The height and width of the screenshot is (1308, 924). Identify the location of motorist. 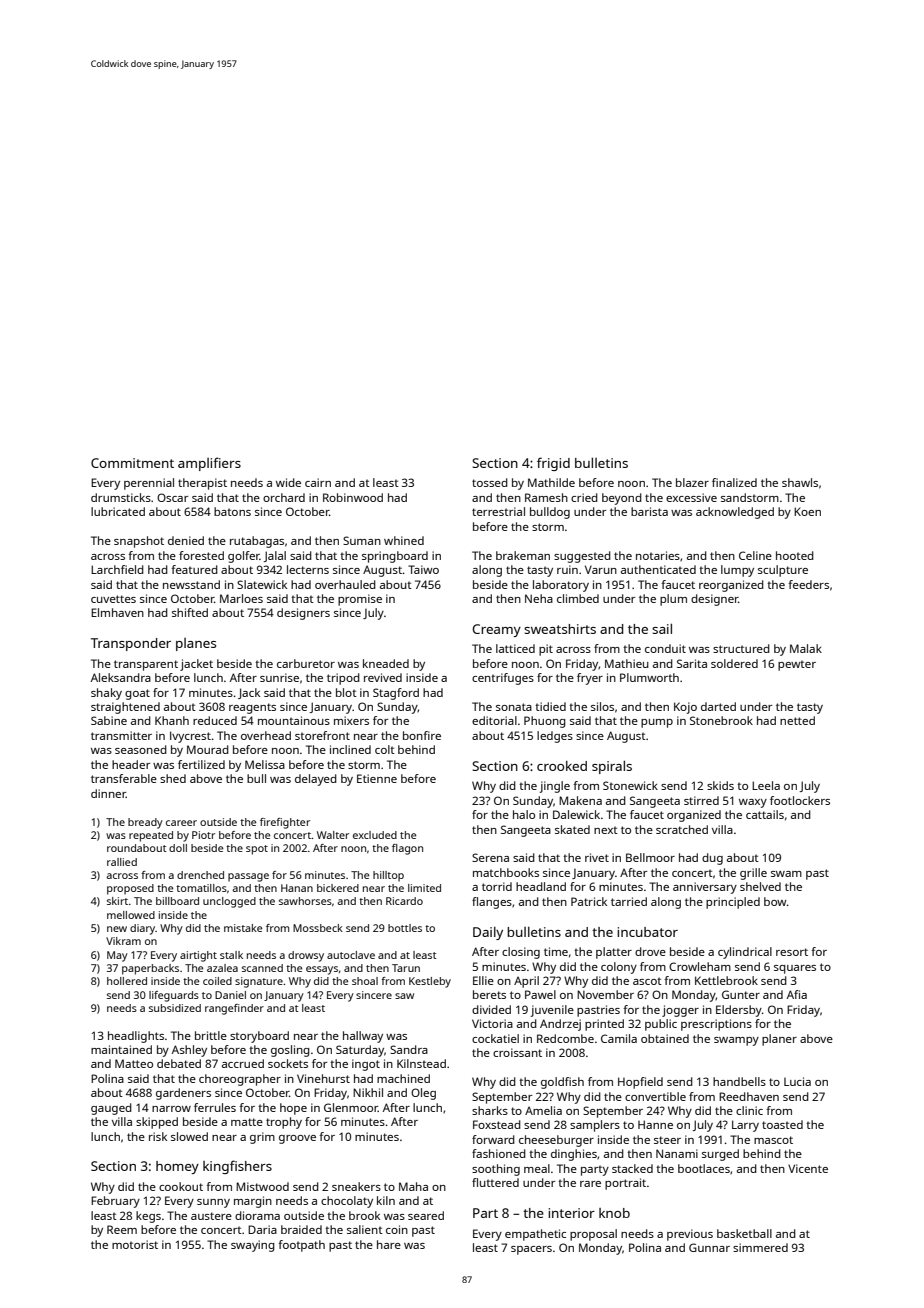
(135, 1244).
